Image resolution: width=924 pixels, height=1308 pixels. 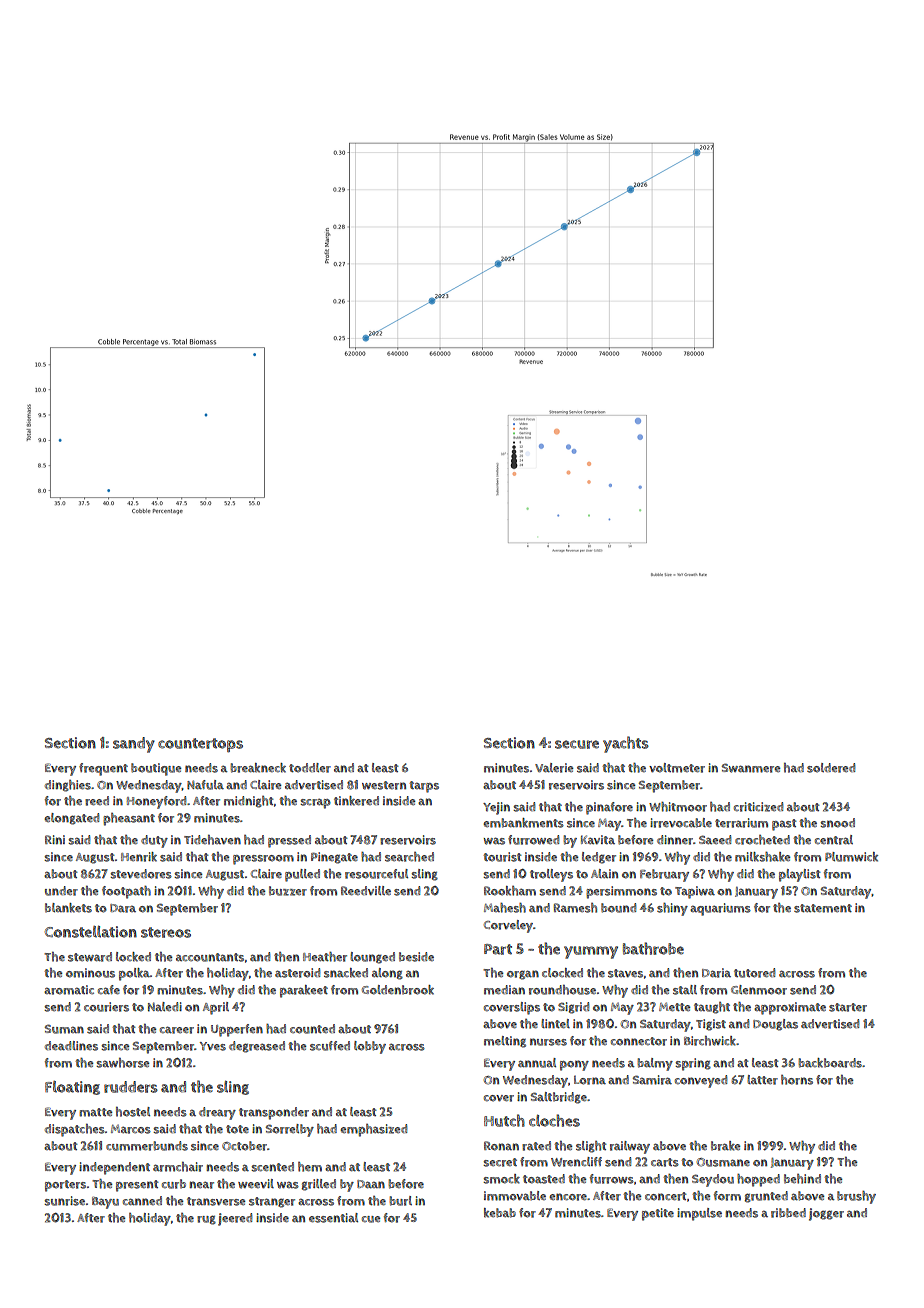 What do you see at coordinates (500, 1213) in the screenshot?
I see `kebab` at bounding box center [500, 1213].
